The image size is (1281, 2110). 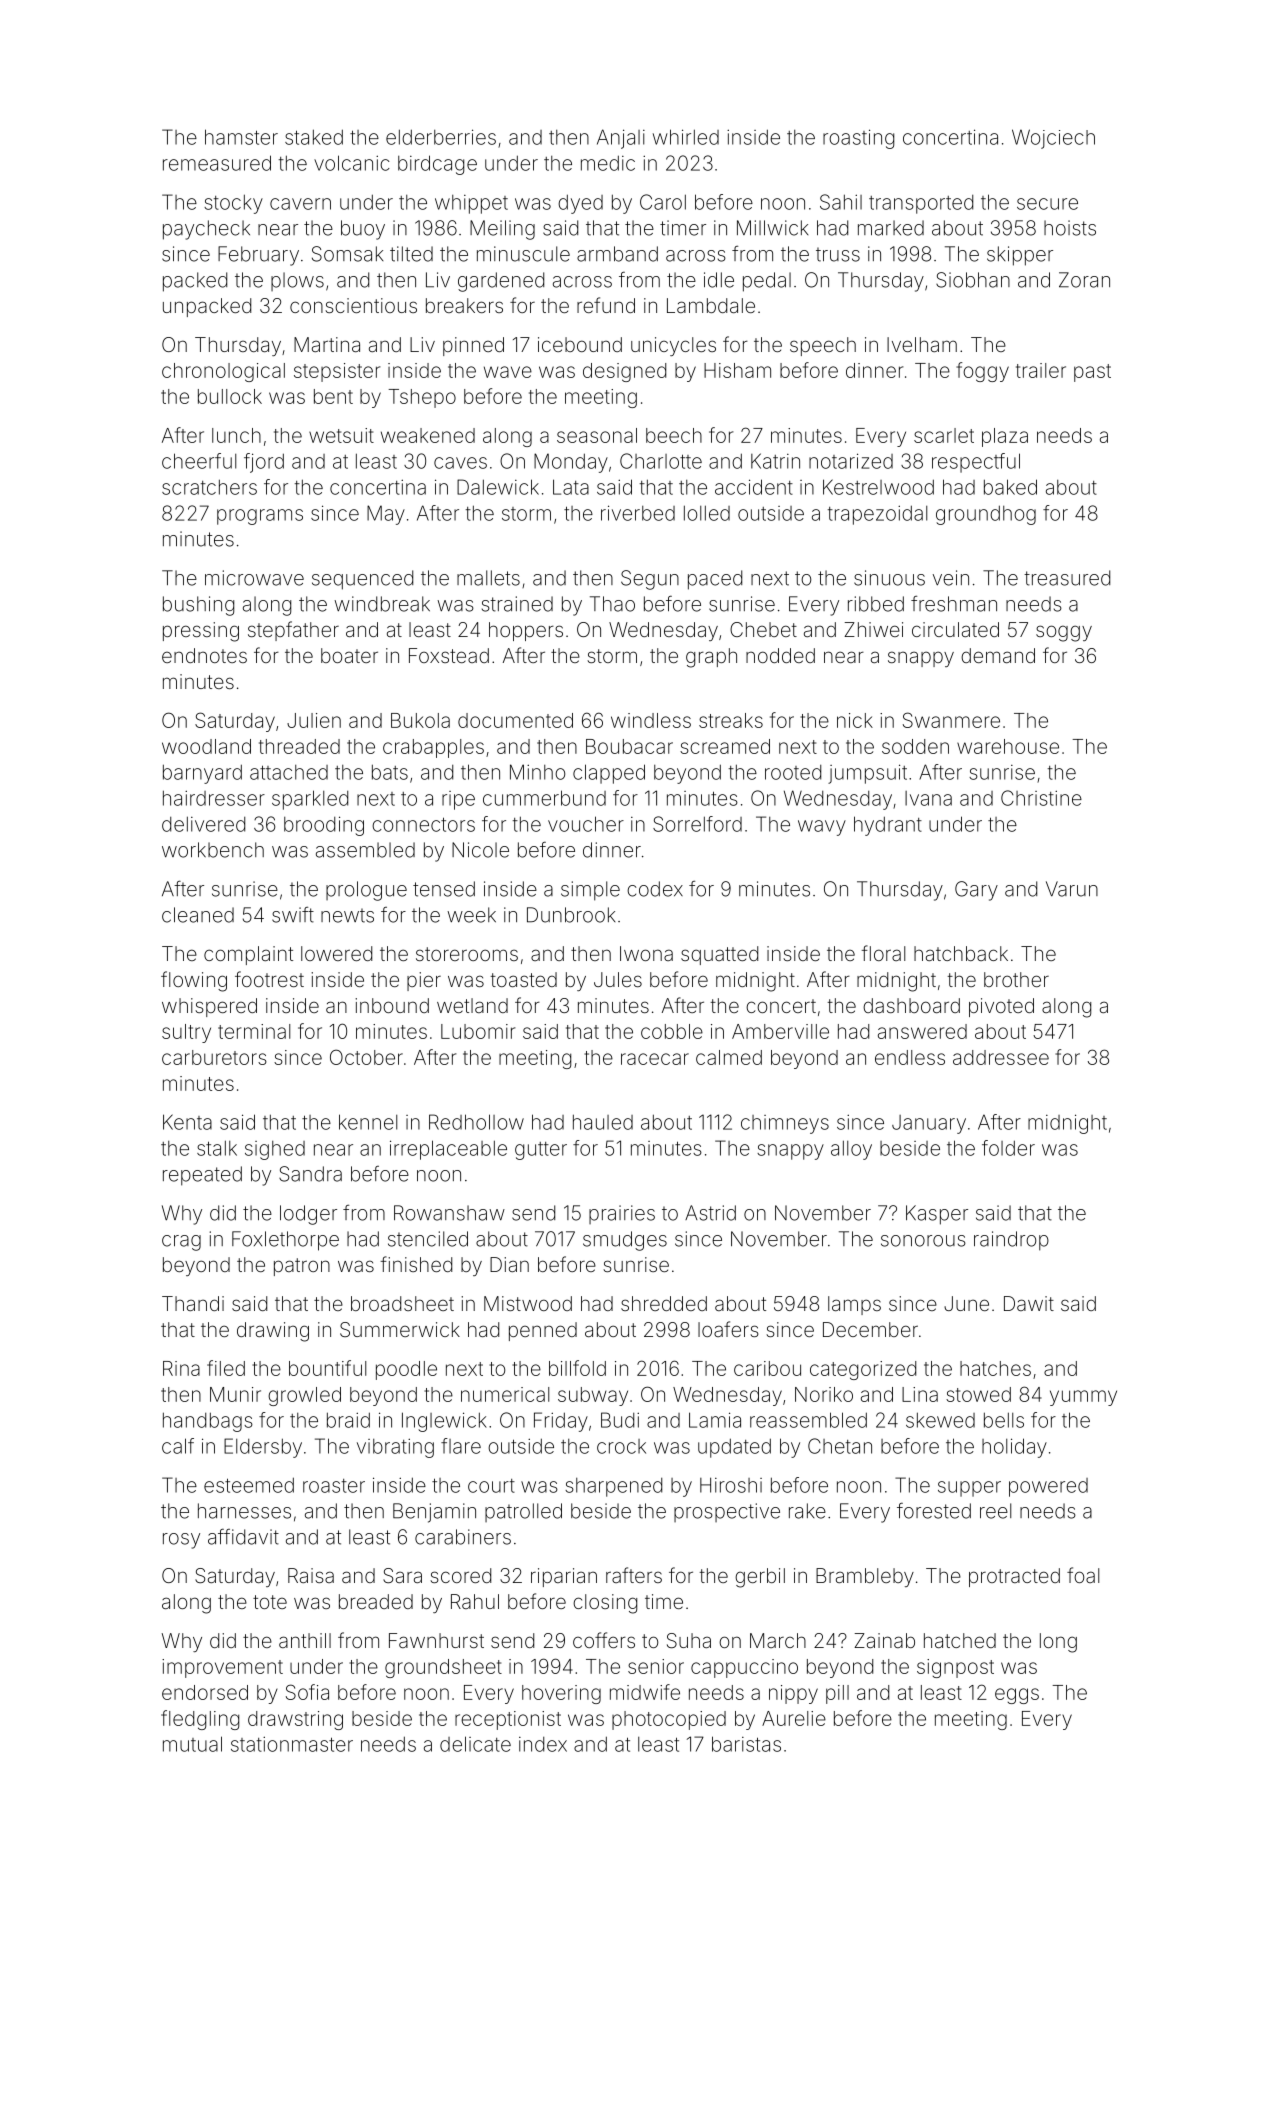 What do you see at coordinates (235, 1394) in the document?
I see `Munir` at bounding box center [235, 1394].
